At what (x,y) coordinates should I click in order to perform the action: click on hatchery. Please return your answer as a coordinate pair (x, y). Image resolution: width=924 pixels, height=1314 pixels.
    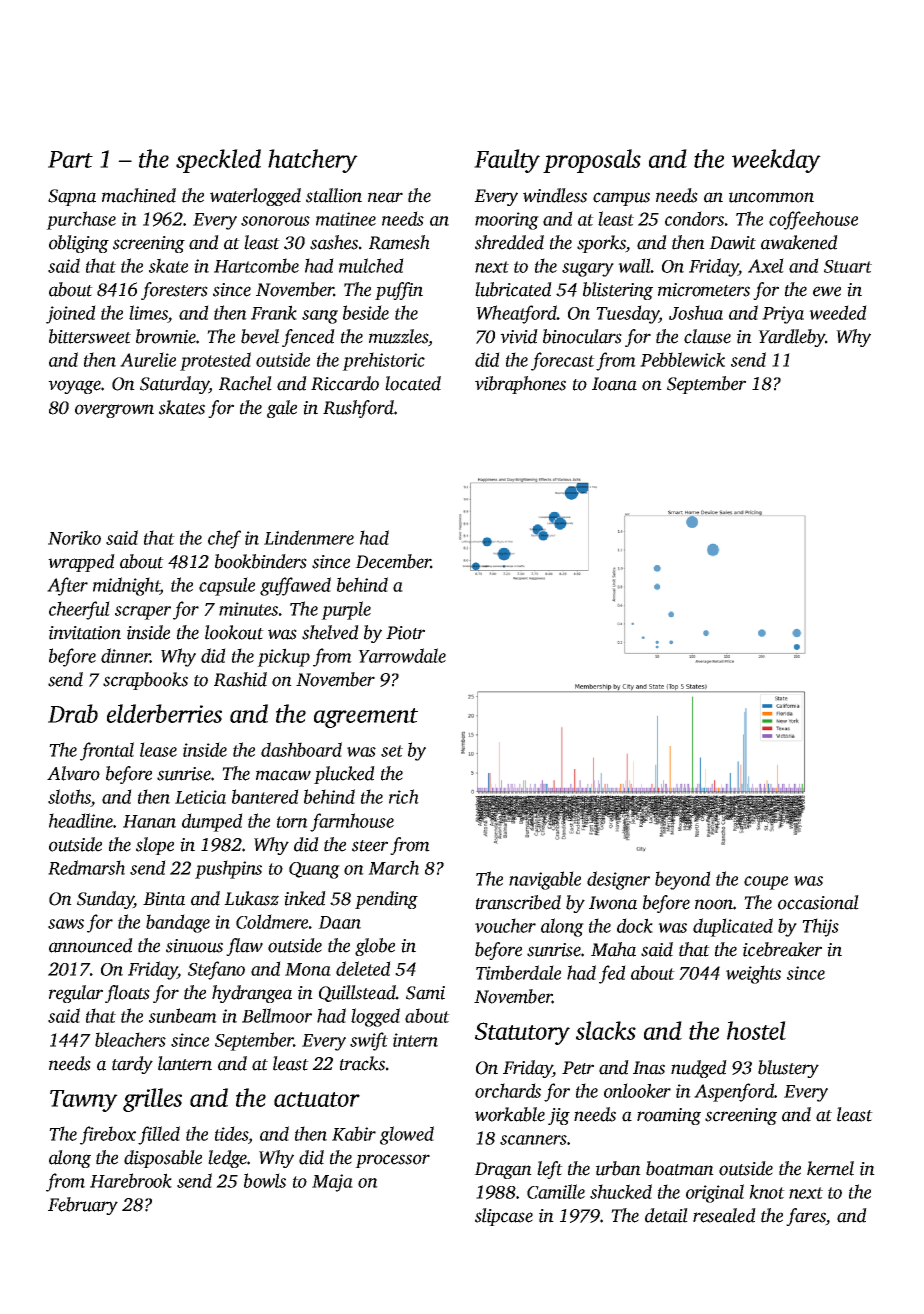
    Looking at the image, I should click on (313, 161).
